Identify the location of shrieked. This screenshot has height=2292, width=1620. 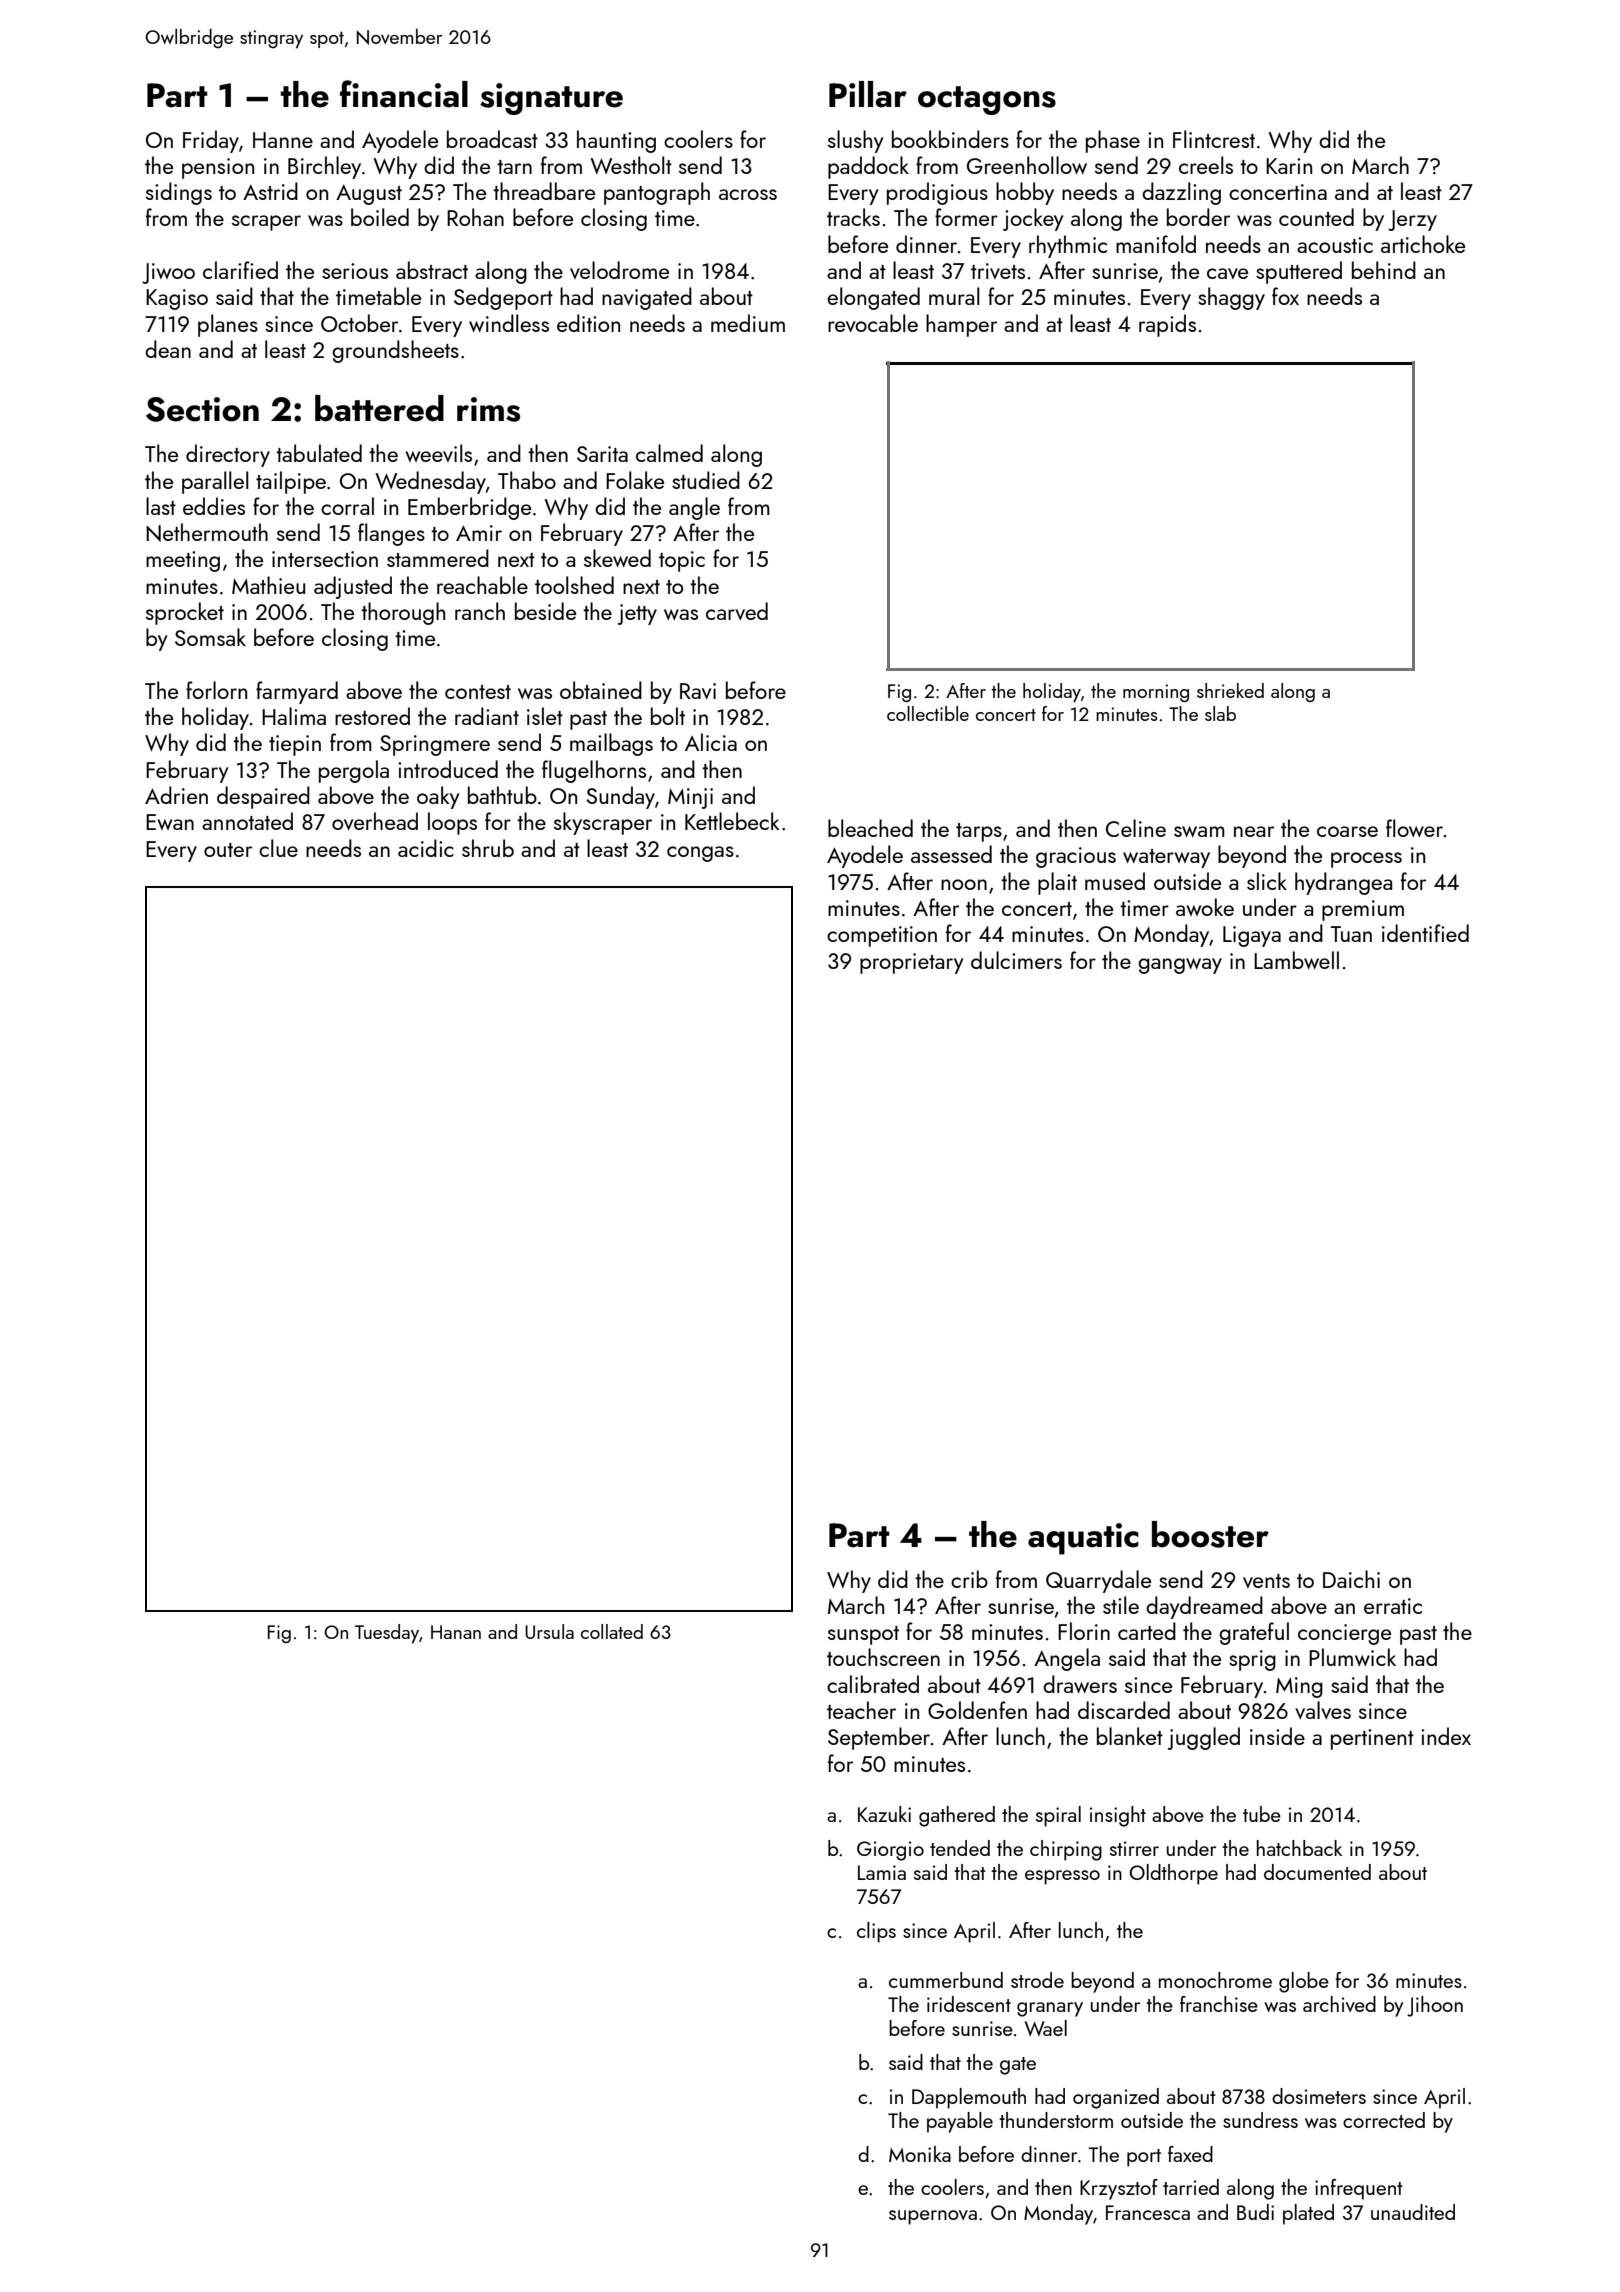
(1230, 690).
